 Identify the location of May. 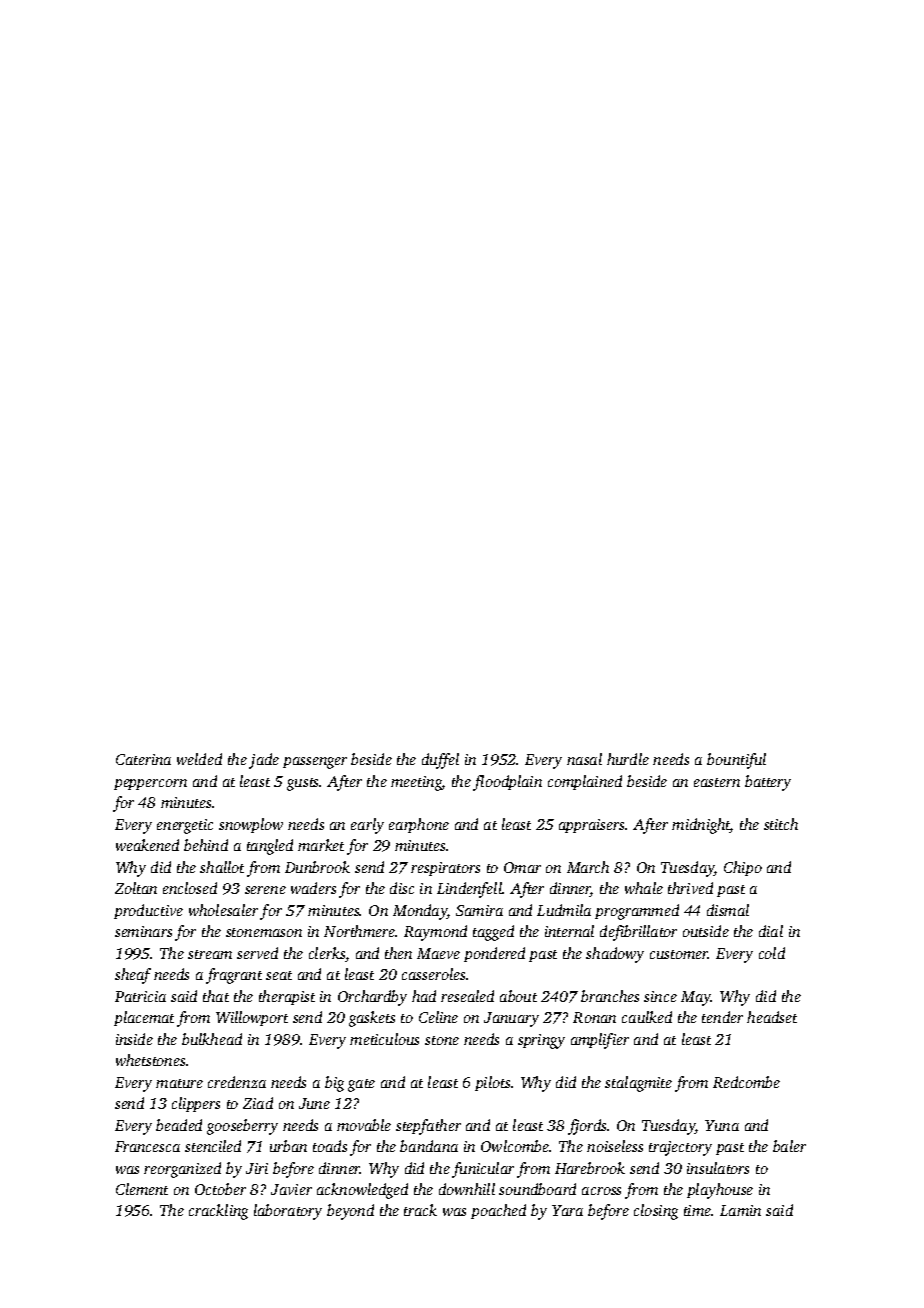
(696, 998).
